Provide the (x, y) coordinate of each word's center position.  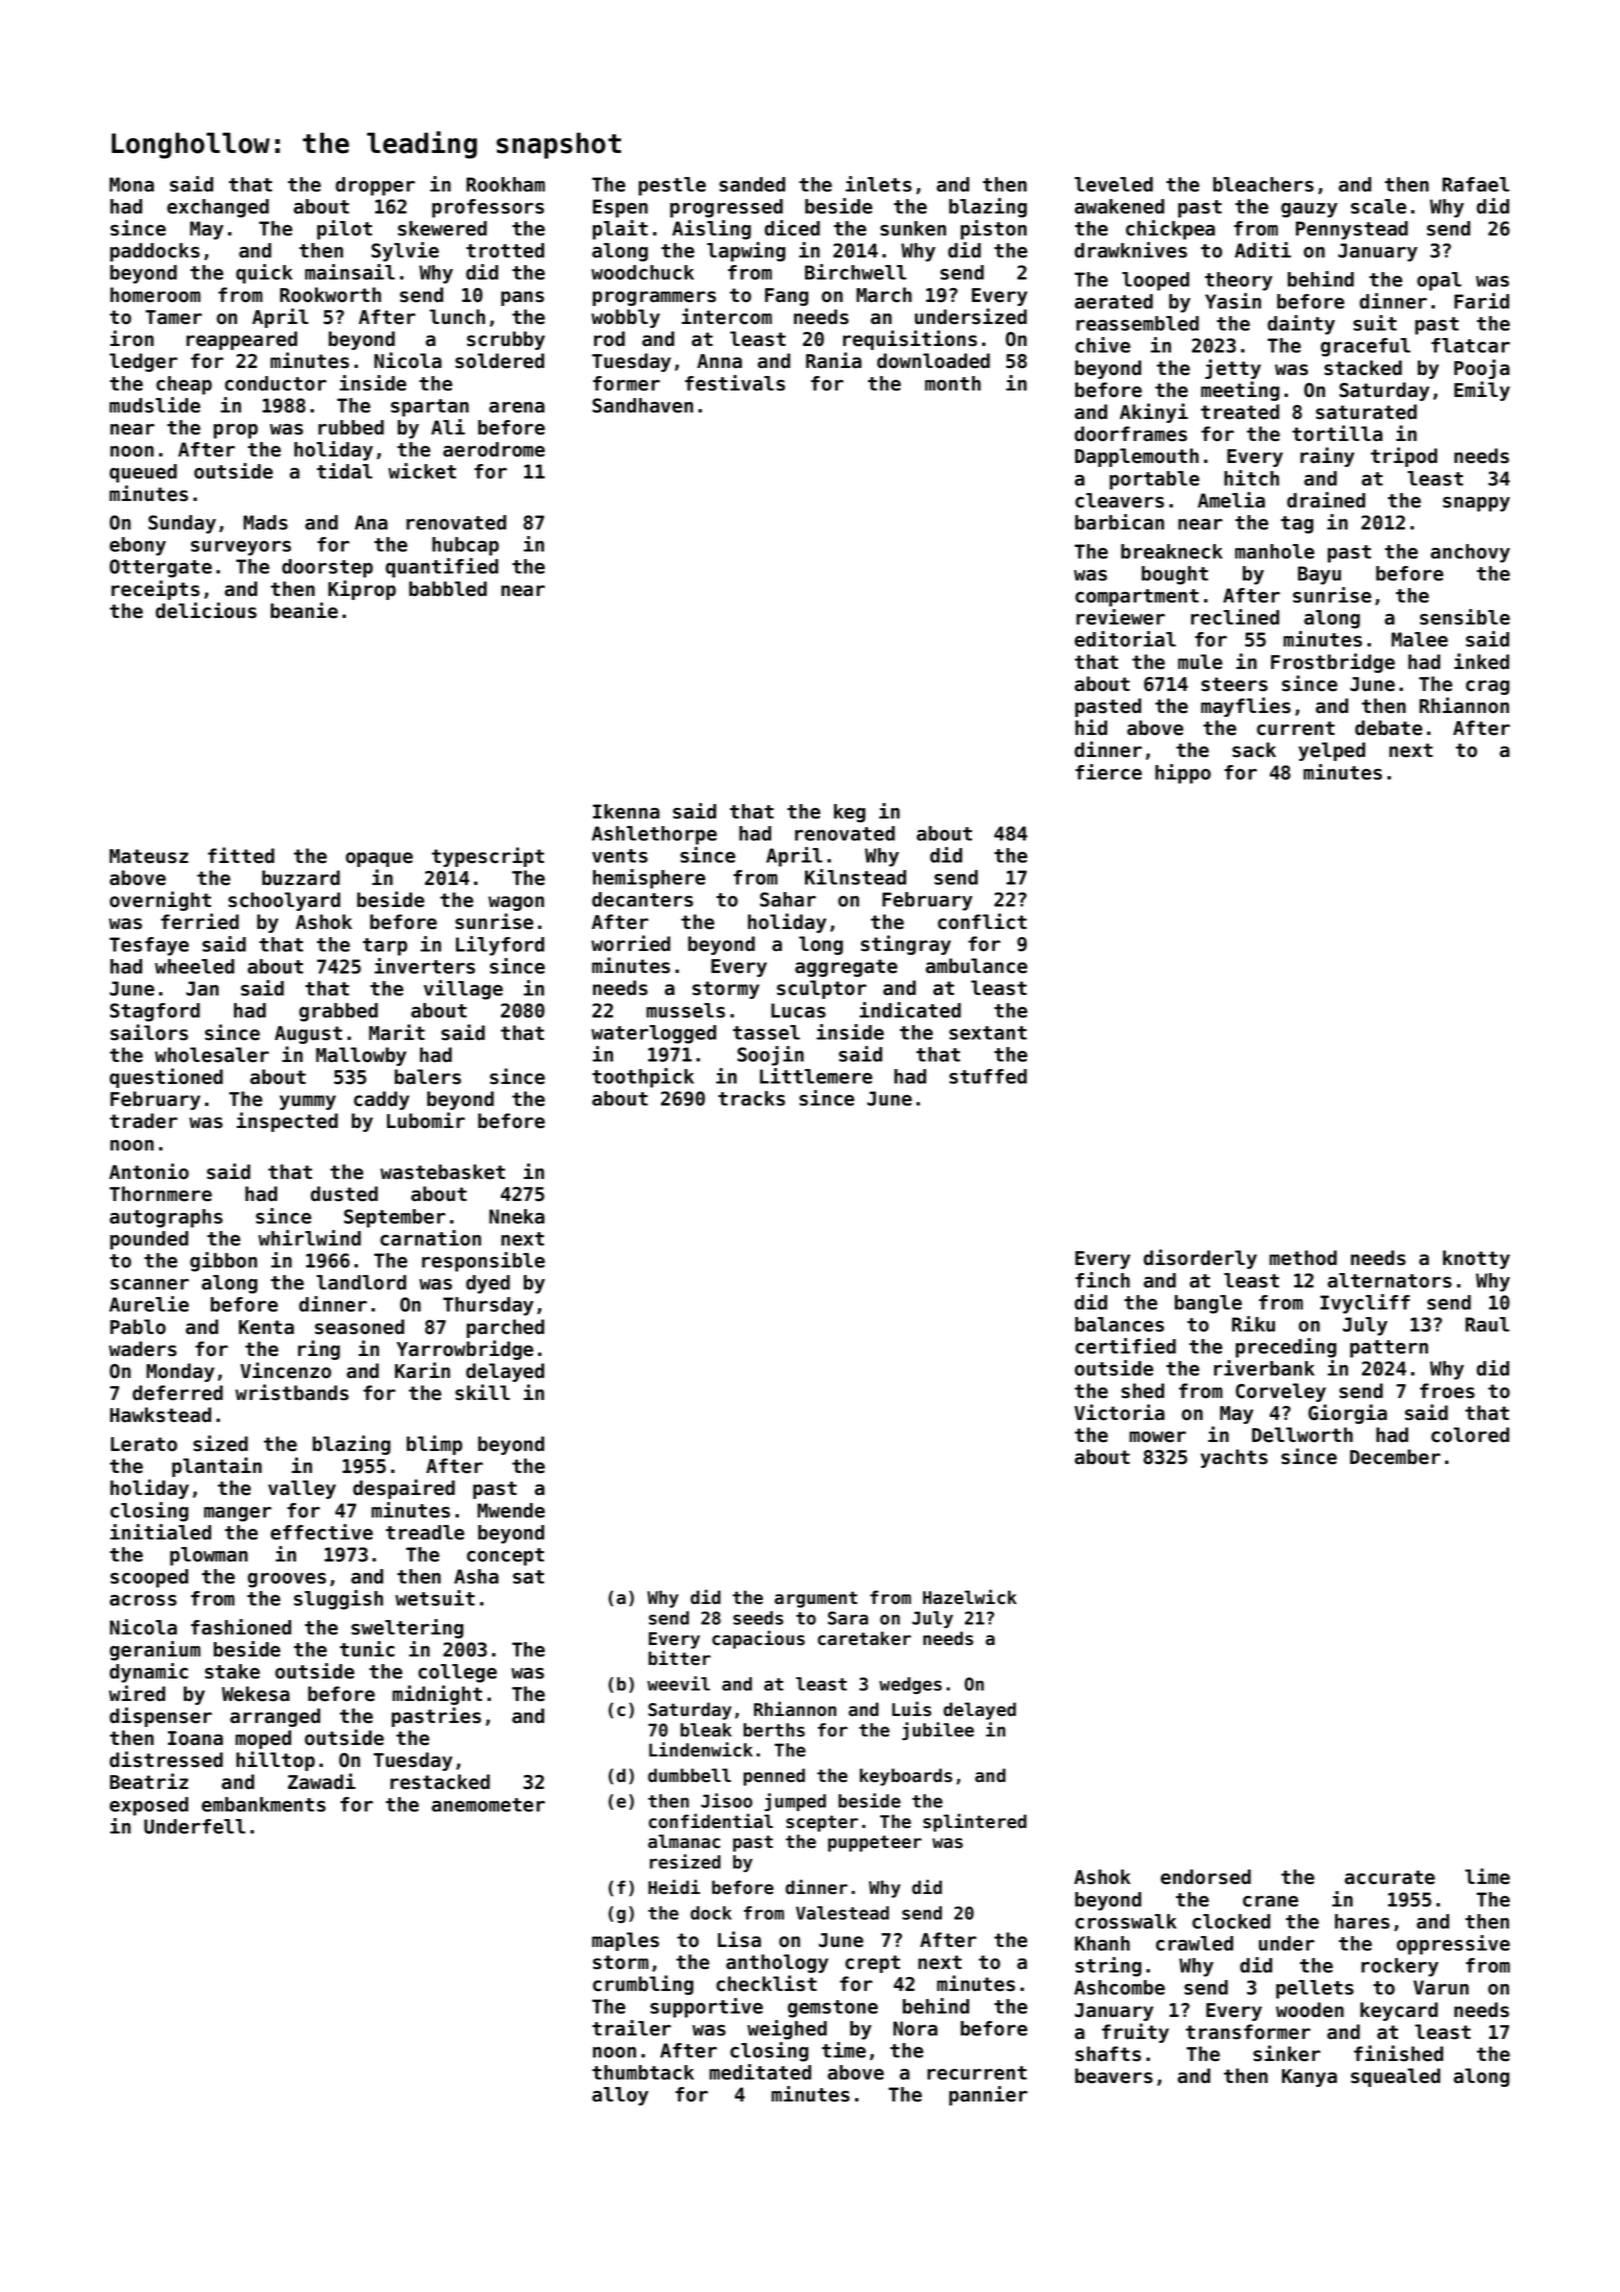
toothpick (643, 1078)
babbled (448, 589)
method (1303, 1258)
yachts (1234, 1458)
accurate (1390, 1877)
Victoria (1119, 1412)
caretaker (864, 1638)
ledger (144, 362)
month (953, 383)
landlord (361, 1282)
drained (1326, 500)
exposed (149, 1806)
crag (1487, 687)
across (143, 1600)
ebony (138, 546)
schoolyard (284, 901)
